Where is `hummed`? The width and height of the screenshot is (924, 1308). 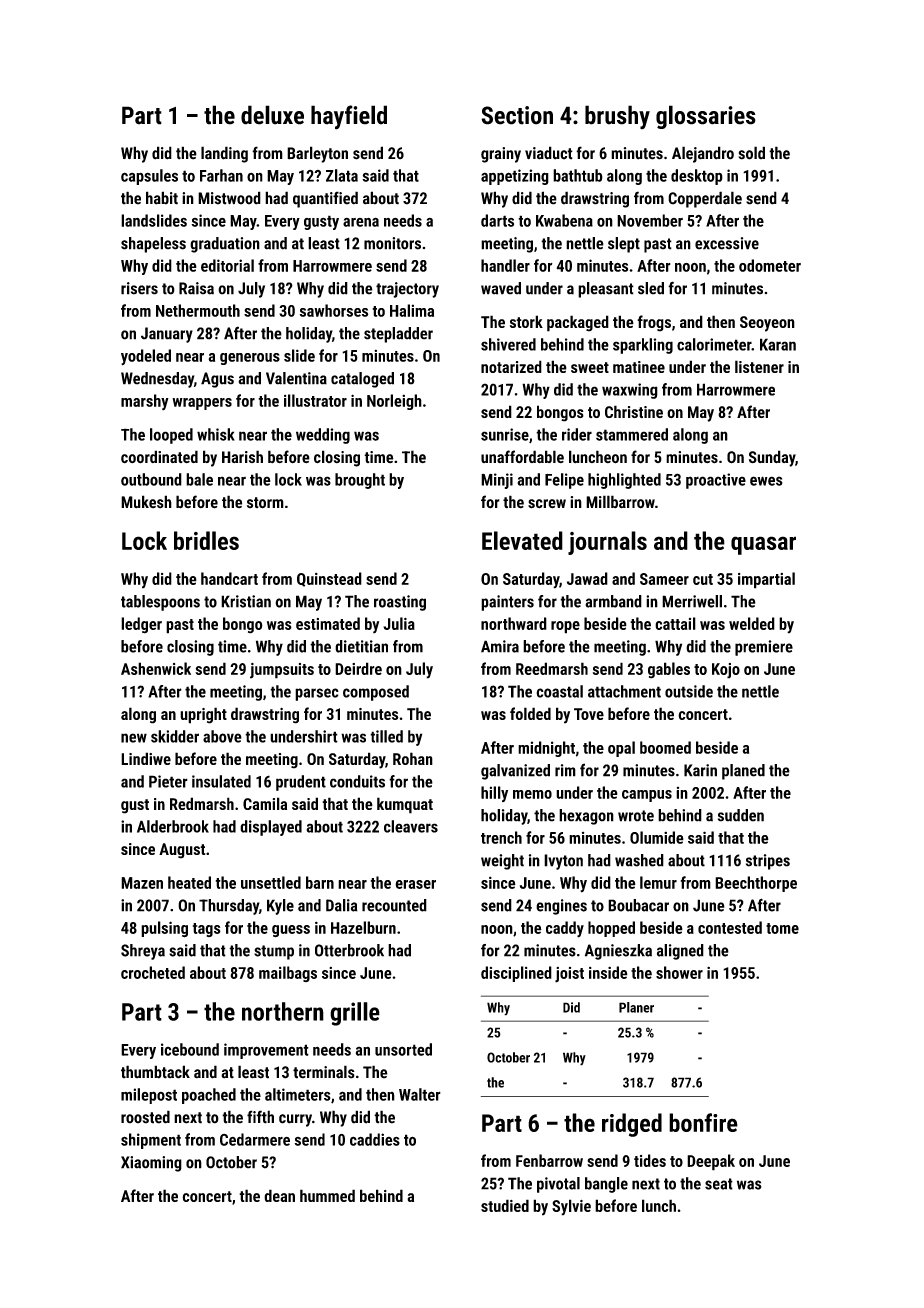 hummed is located at coordinates (327, 1195).
